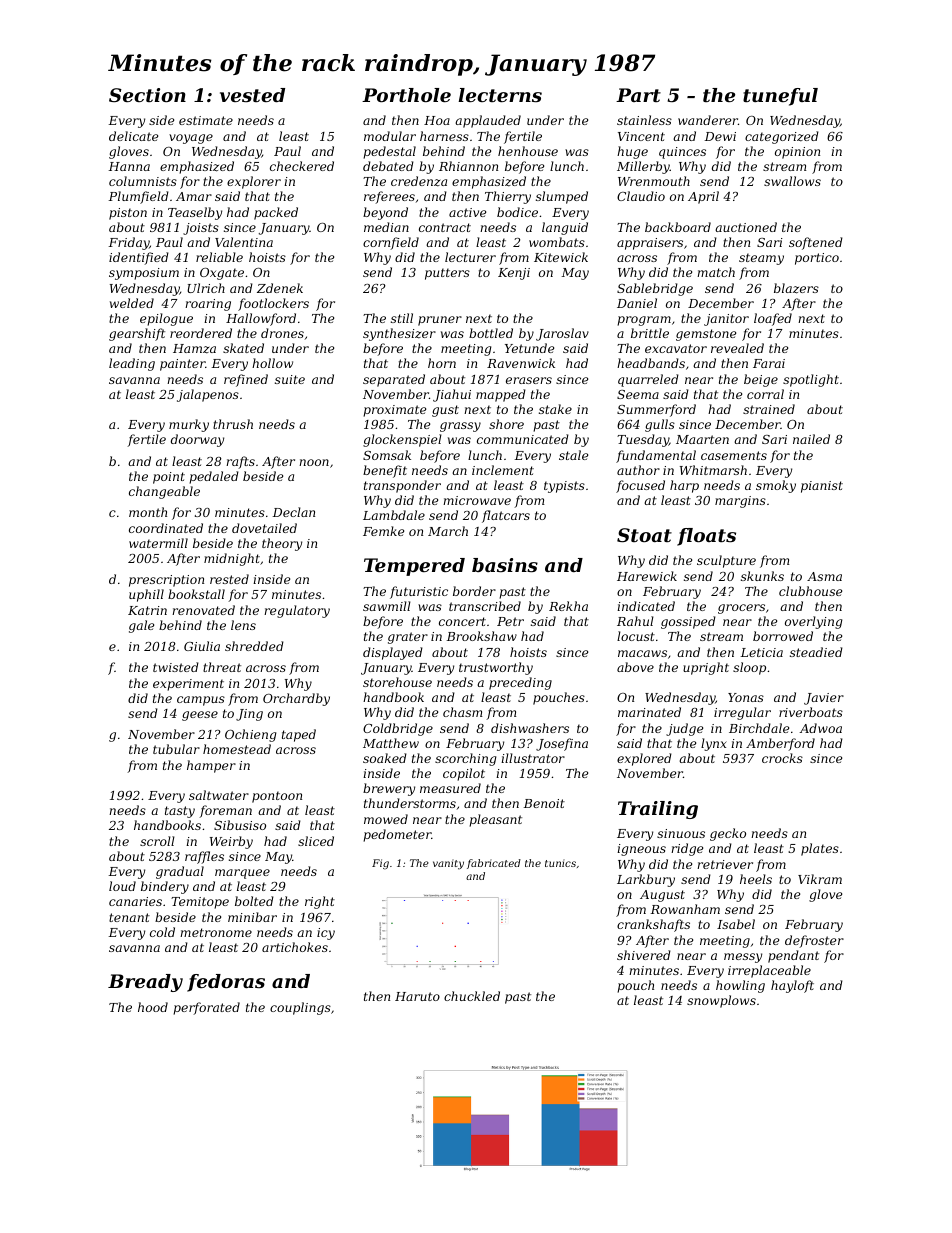 The image size is (952, 1233). Describe the element at coordinates (505, 565) in the document. I see `basins` at that location.
